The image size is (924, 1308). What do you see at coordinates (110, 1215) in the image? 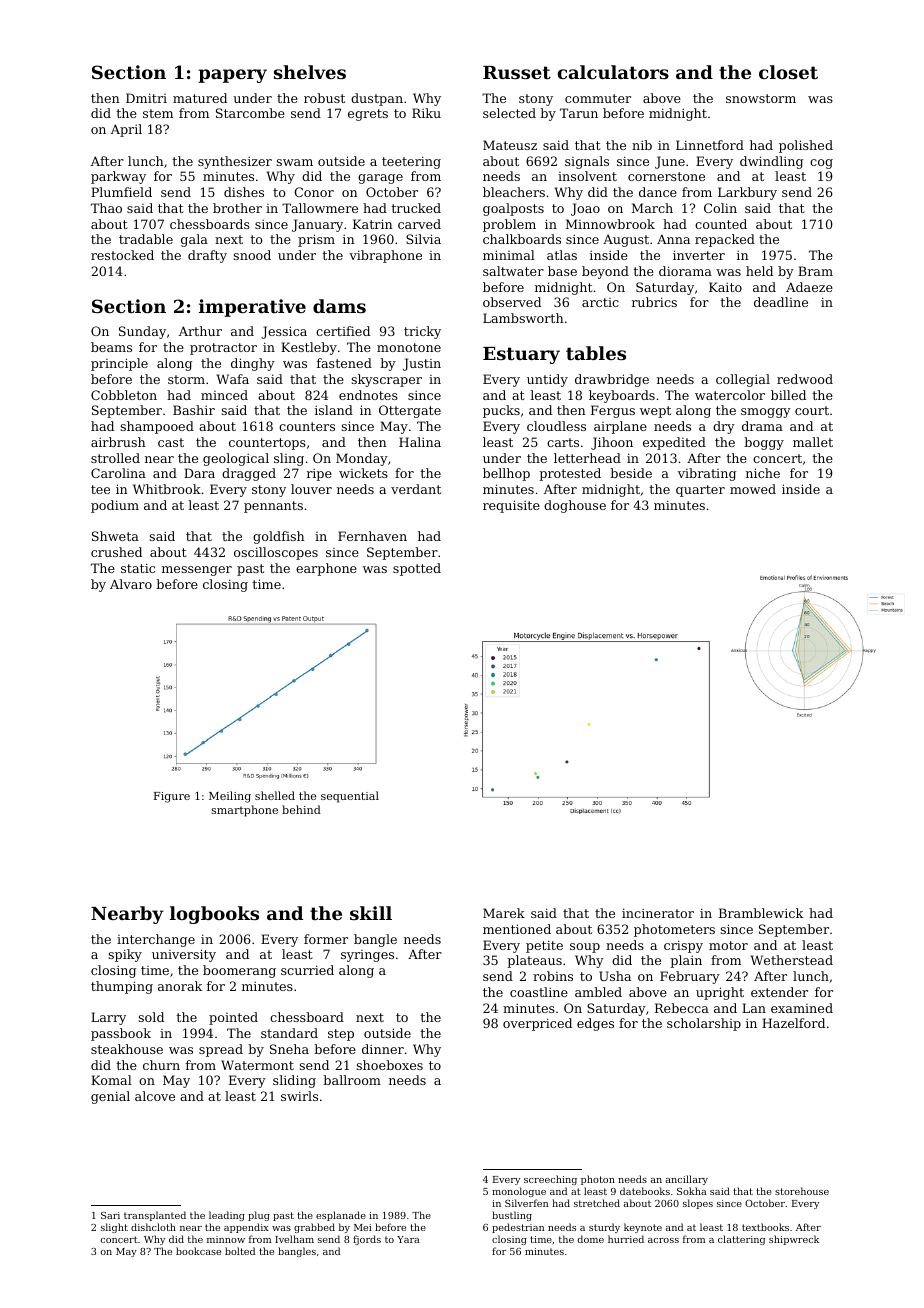
I see `Sari` at bounding box center [110, 1215].
